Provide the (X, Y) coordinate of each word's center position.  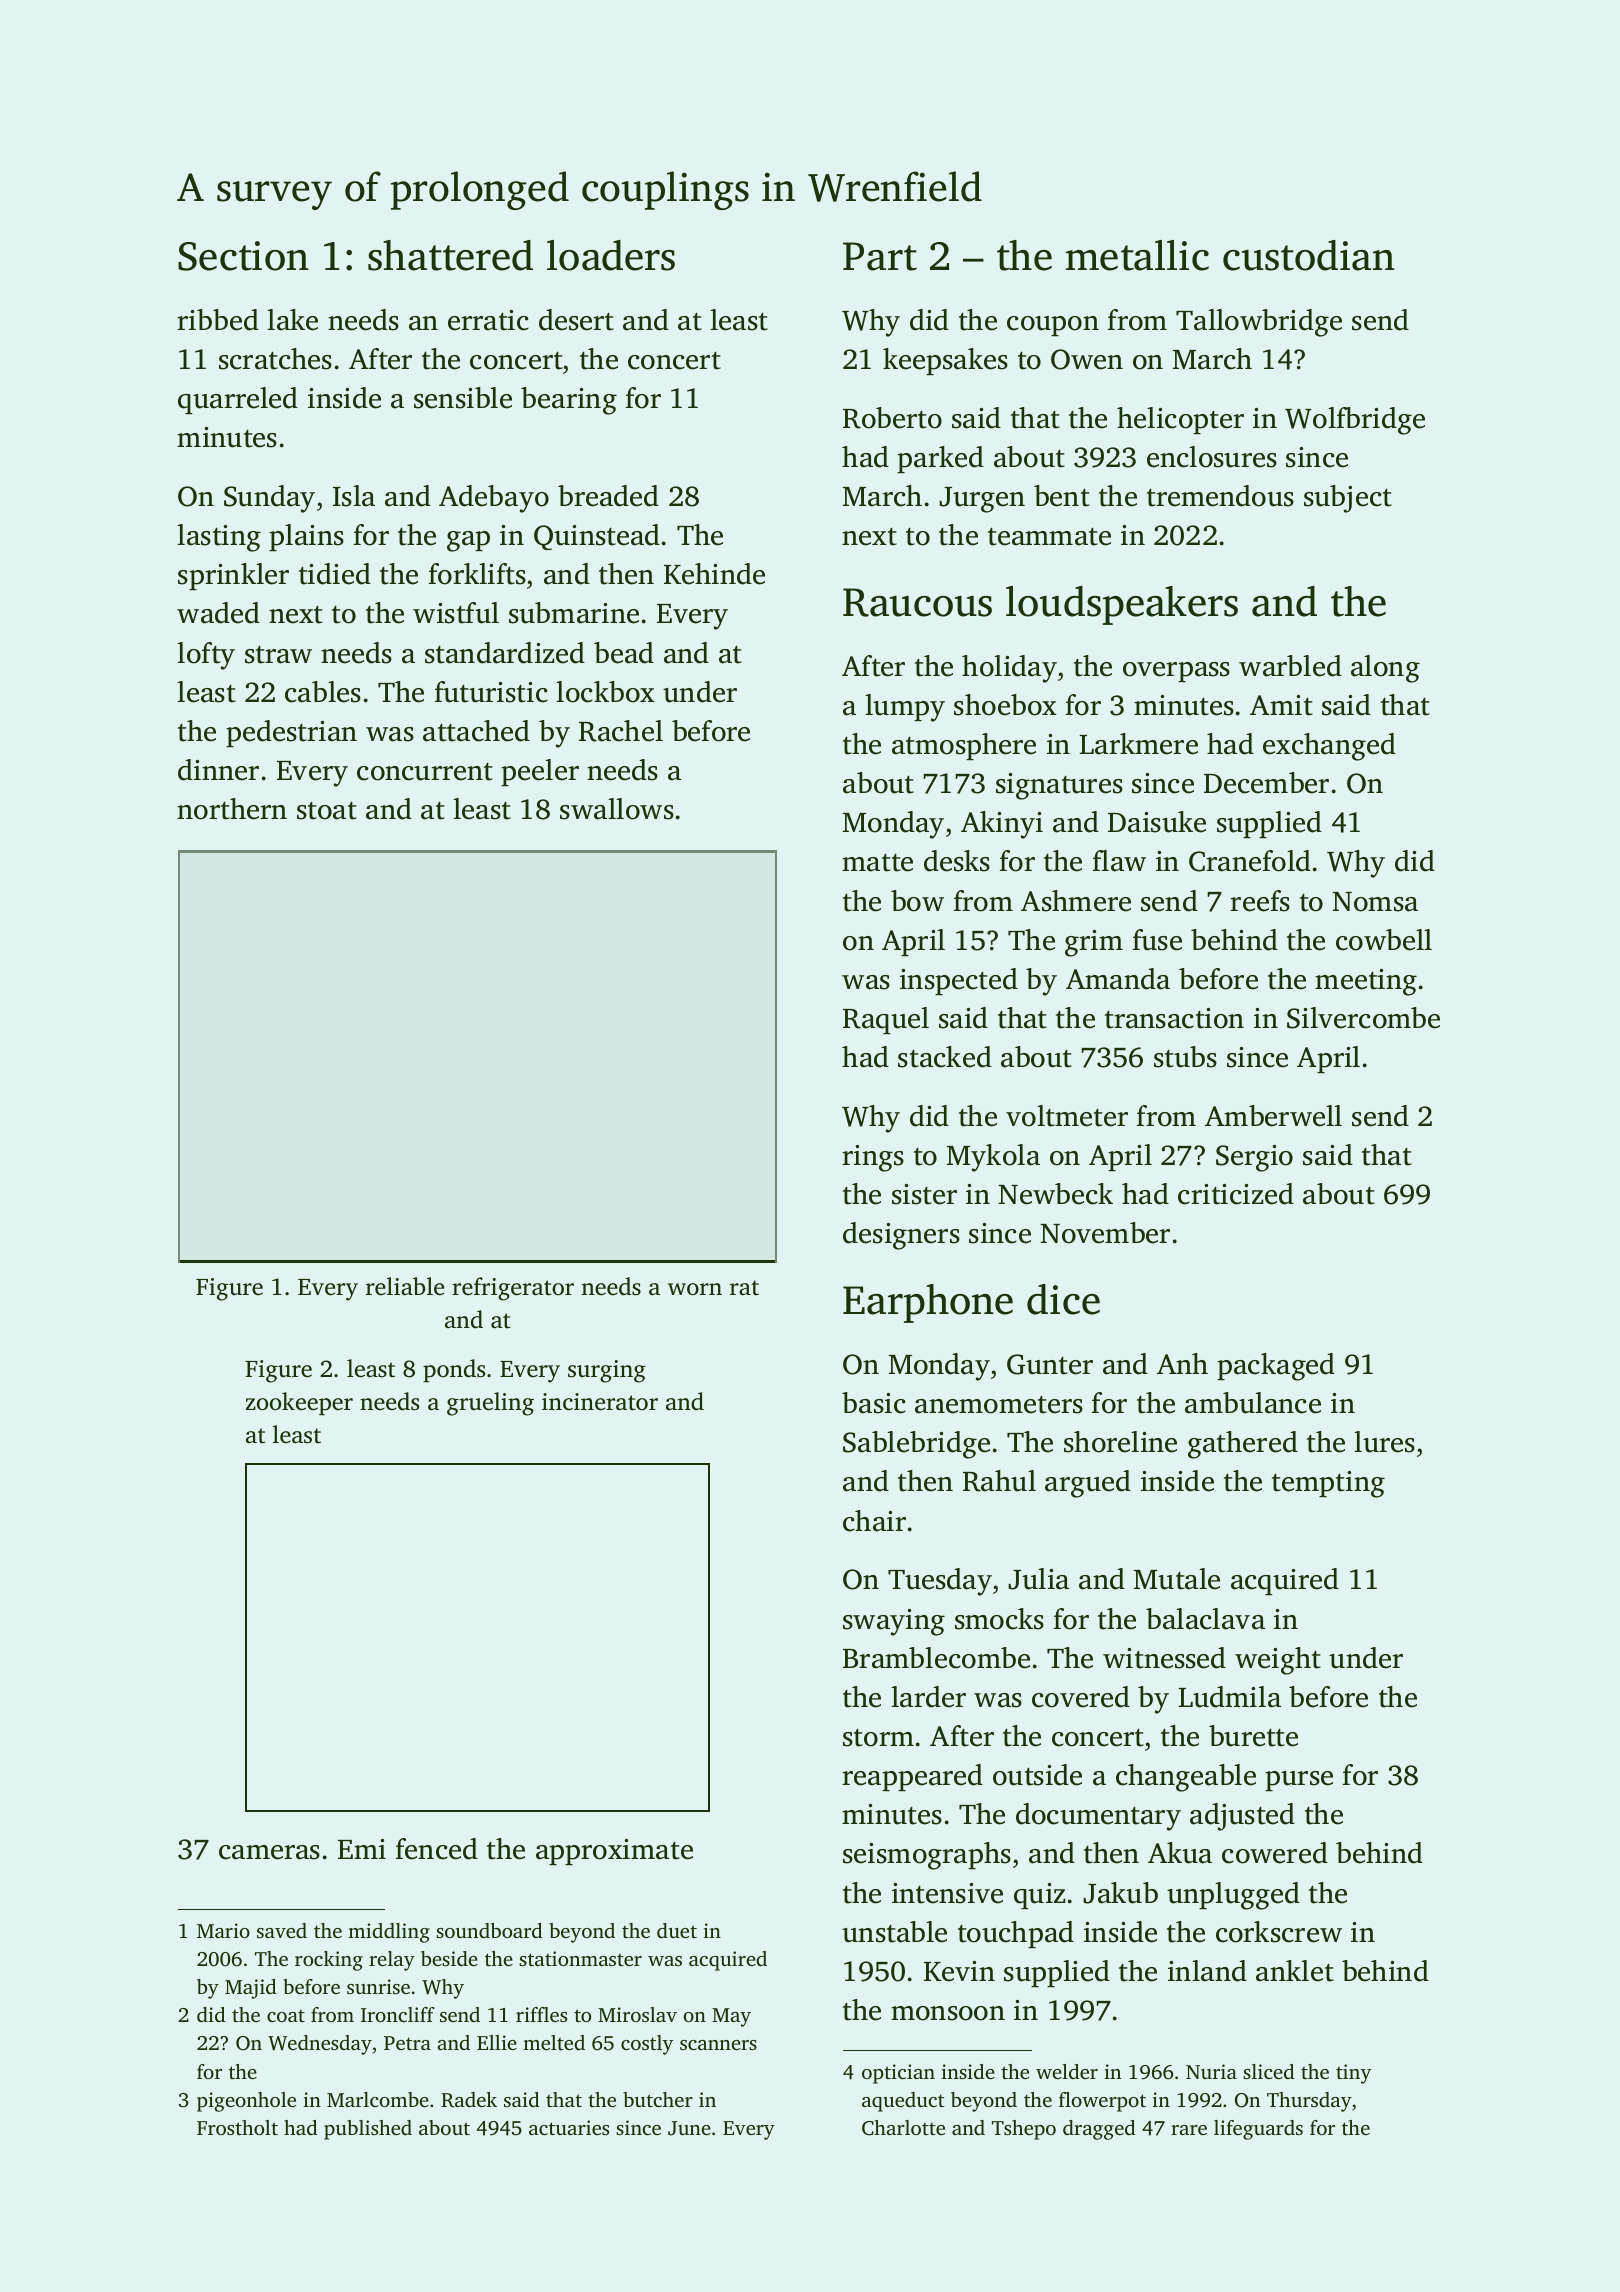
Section (243, 256)
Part (880, 256)
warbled (1290, 666)
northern (232, 809)
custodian (1309, 255)
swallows (617, 809)
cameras (269, 1852)
